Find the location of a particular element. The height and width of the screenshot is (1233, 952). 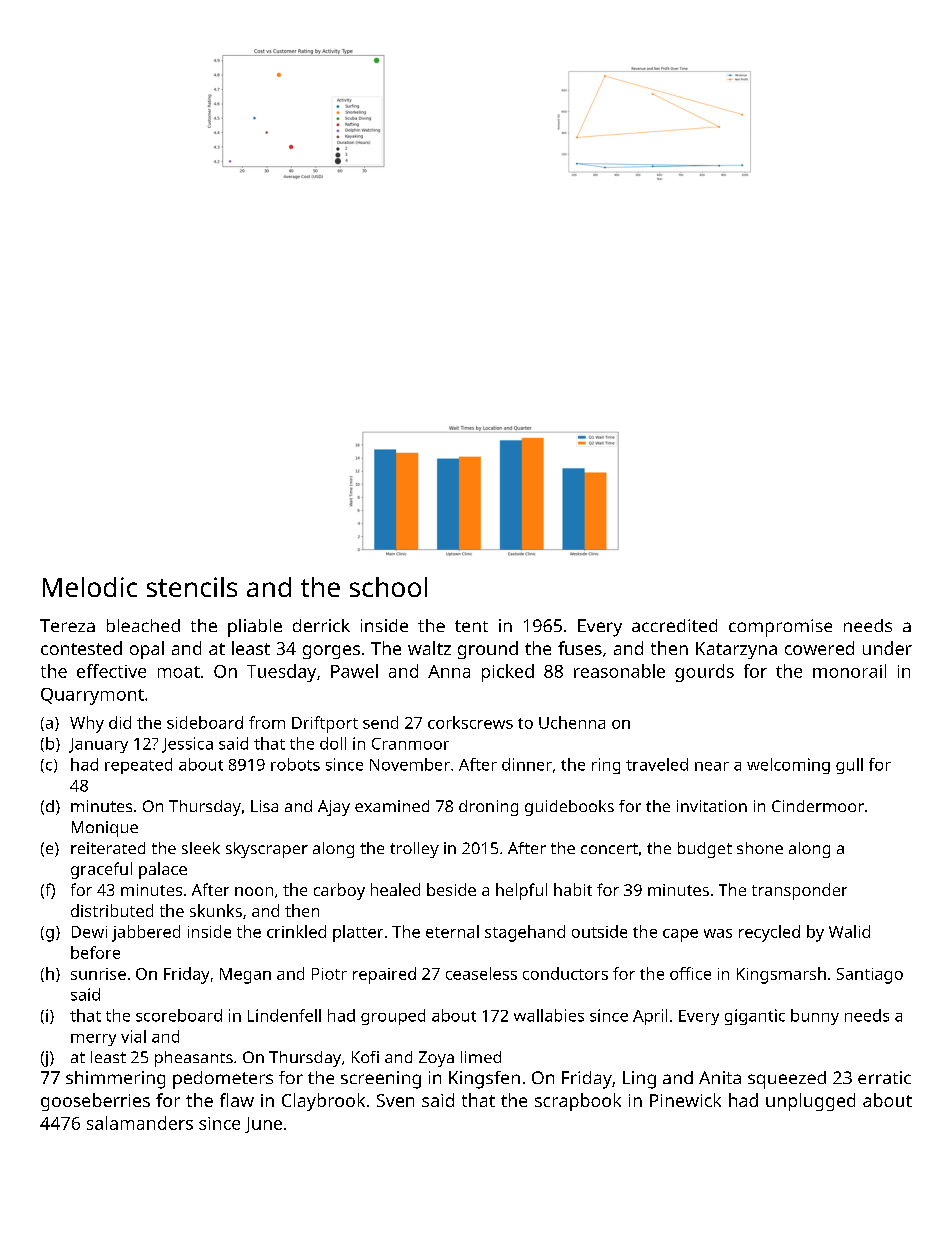

school is located at coordinates (388, 587).
